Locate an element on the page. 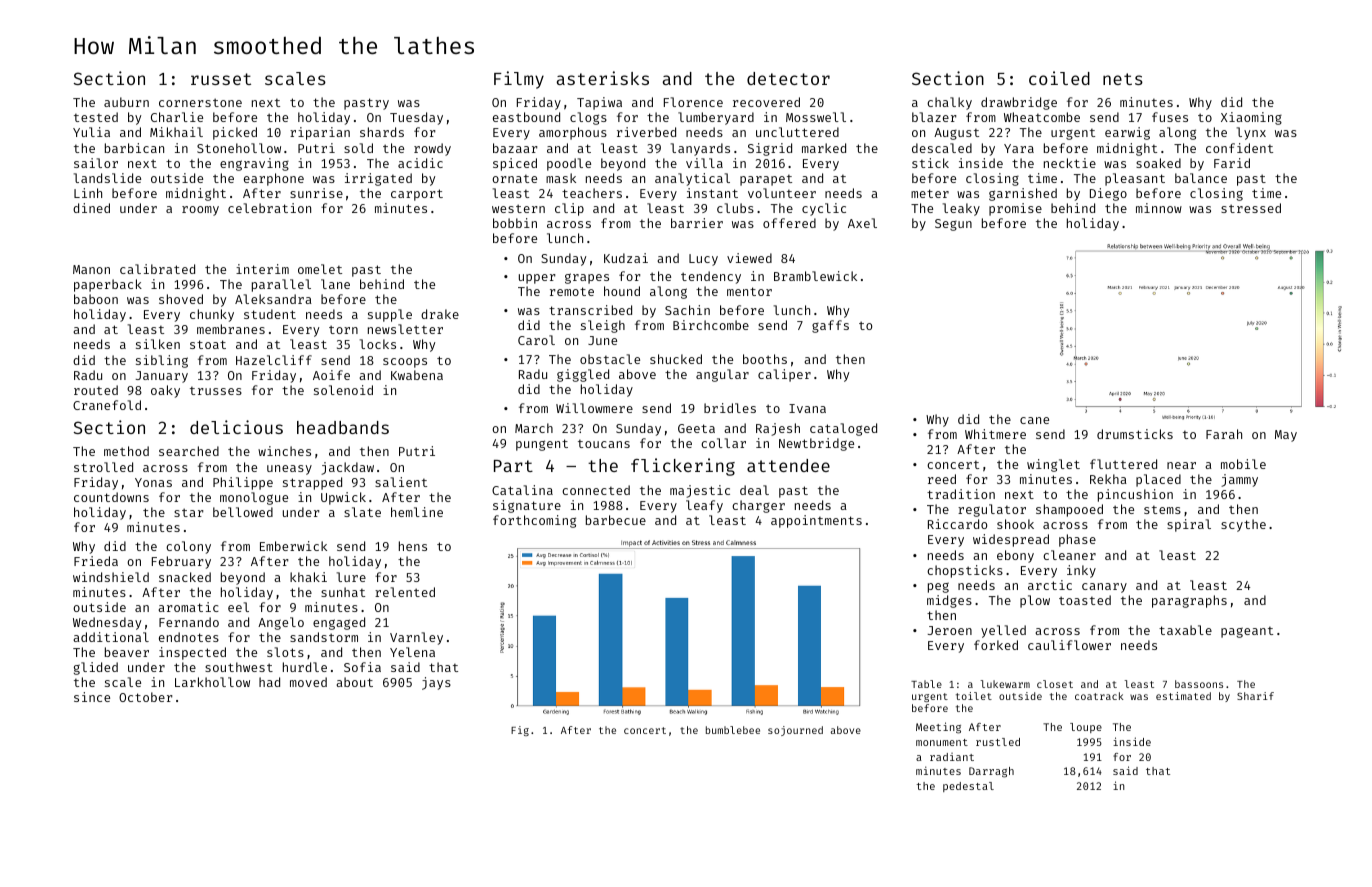 The height and width of the document is (887, 1372). since is located at coordinates (92, 697).
